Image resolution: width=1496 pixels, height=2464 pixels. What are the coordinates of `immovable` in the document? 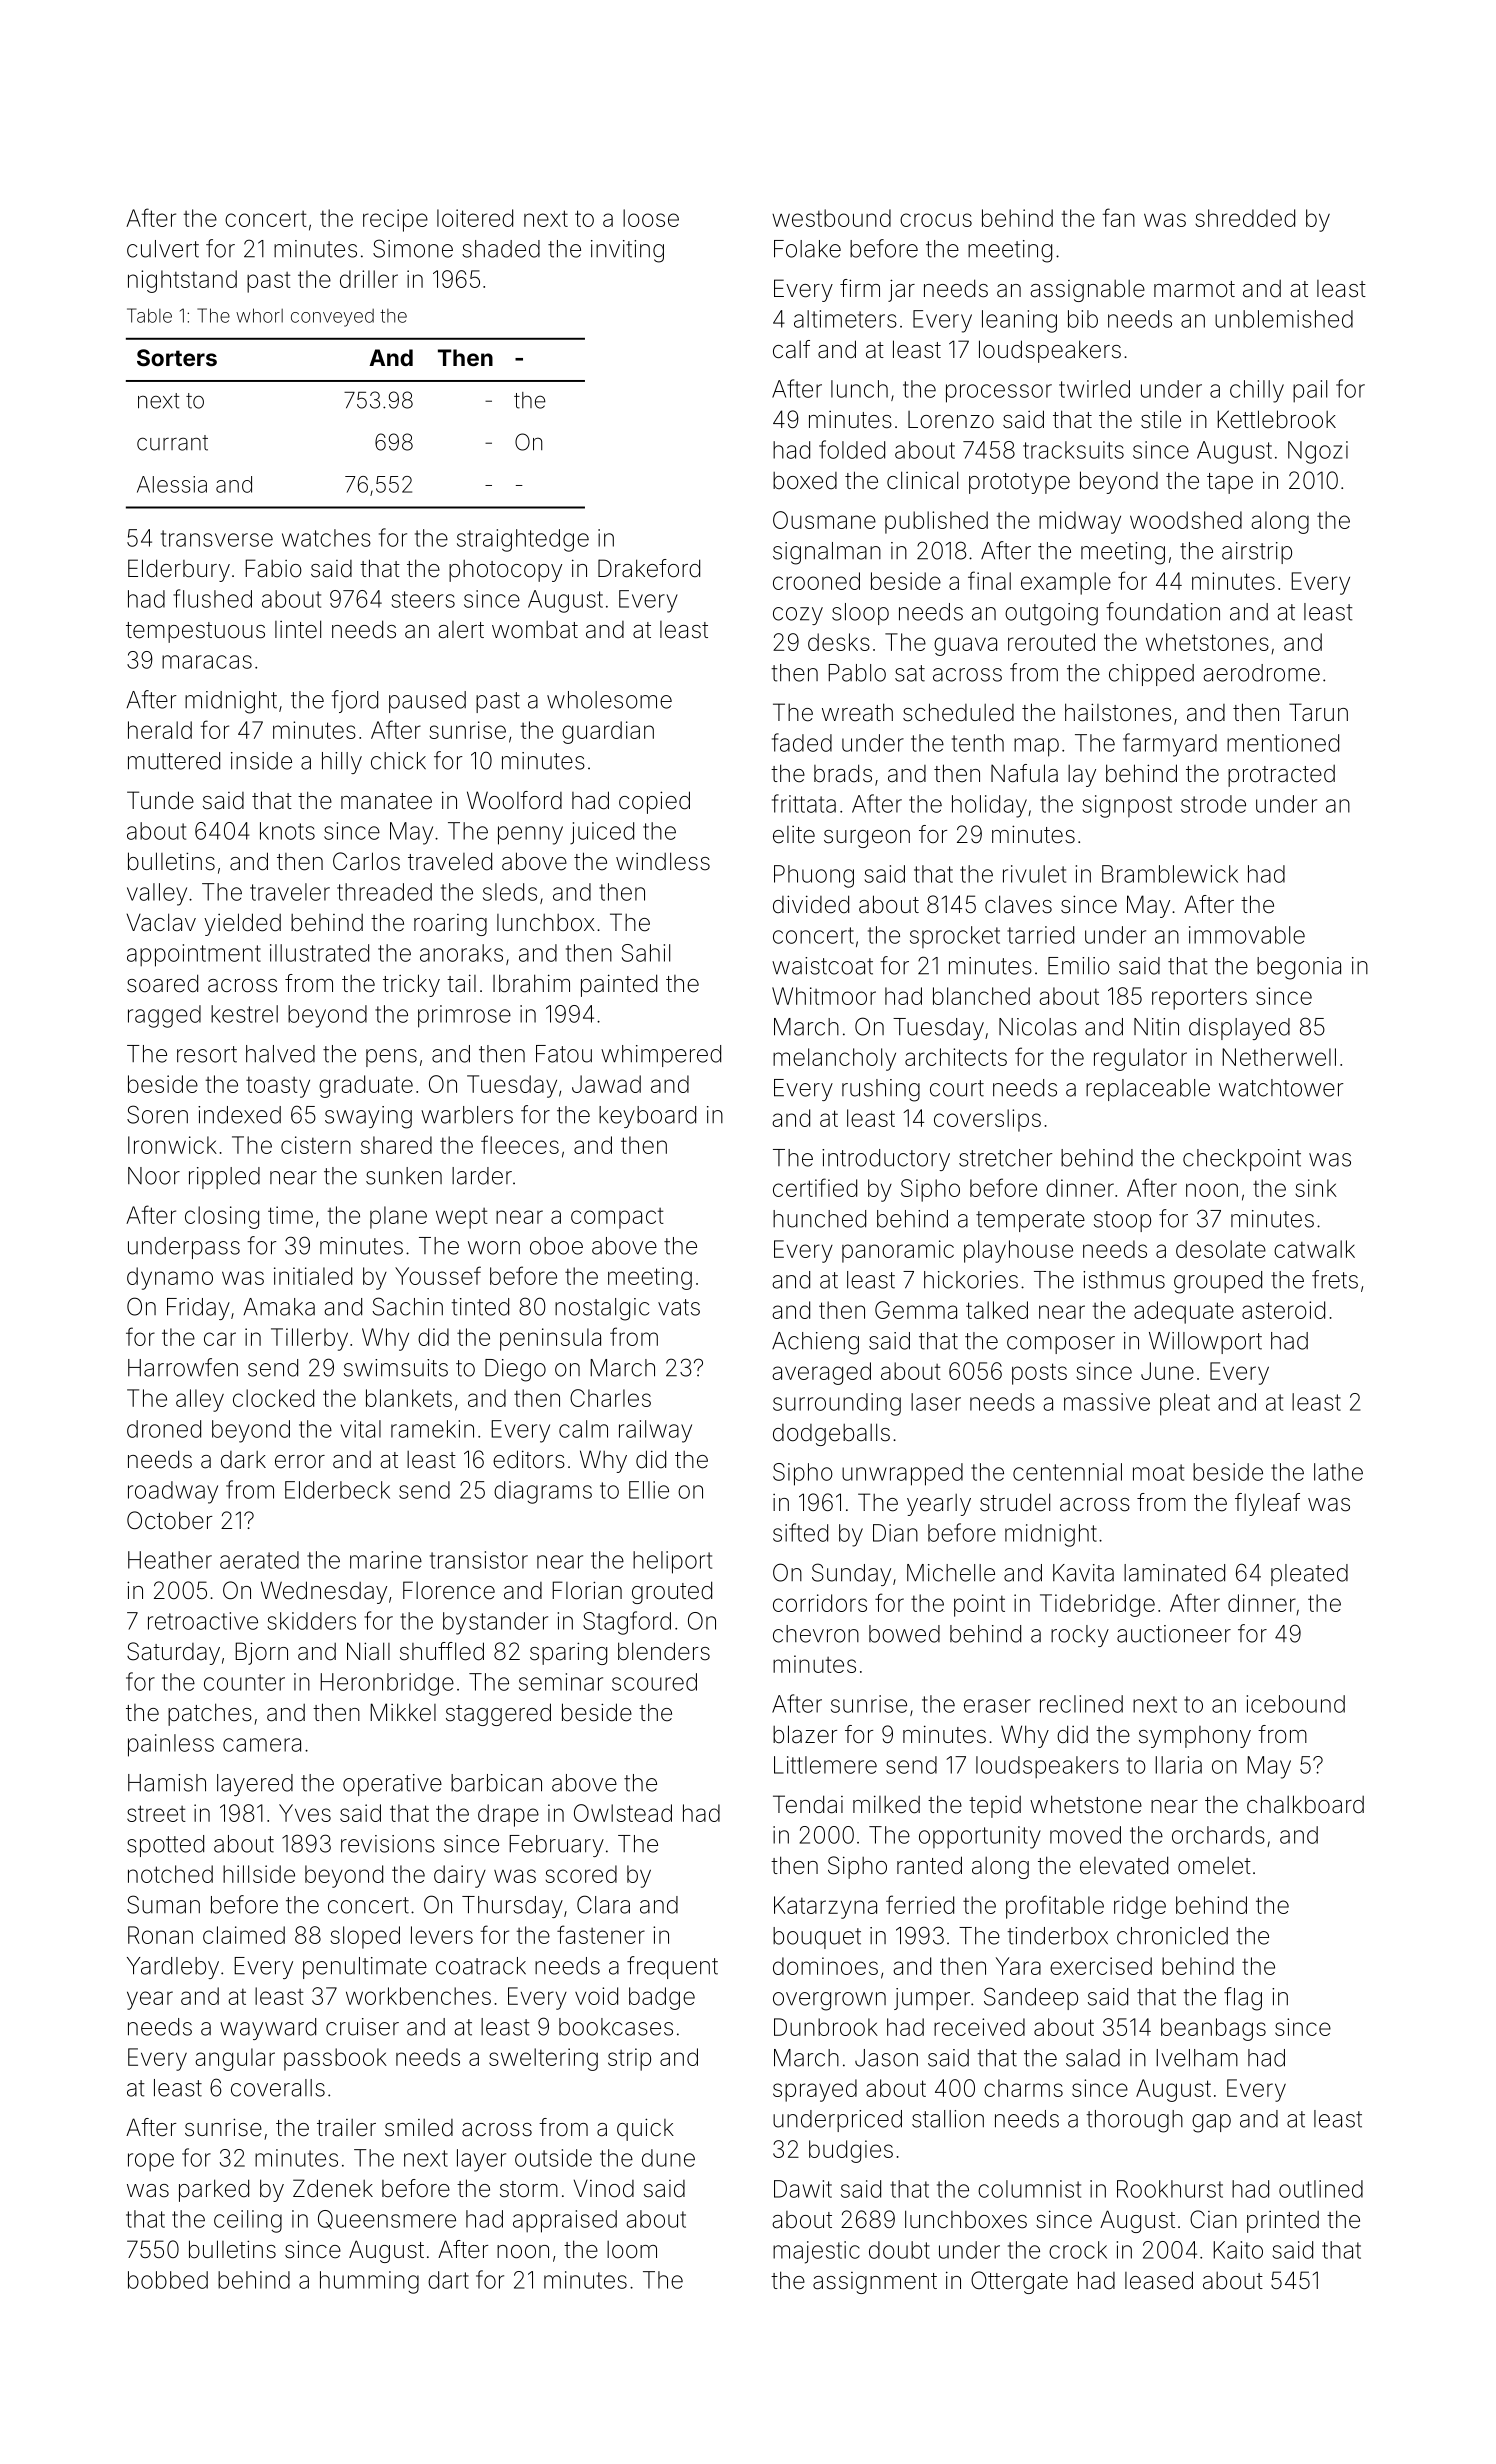 It's located at (1247, 935).
